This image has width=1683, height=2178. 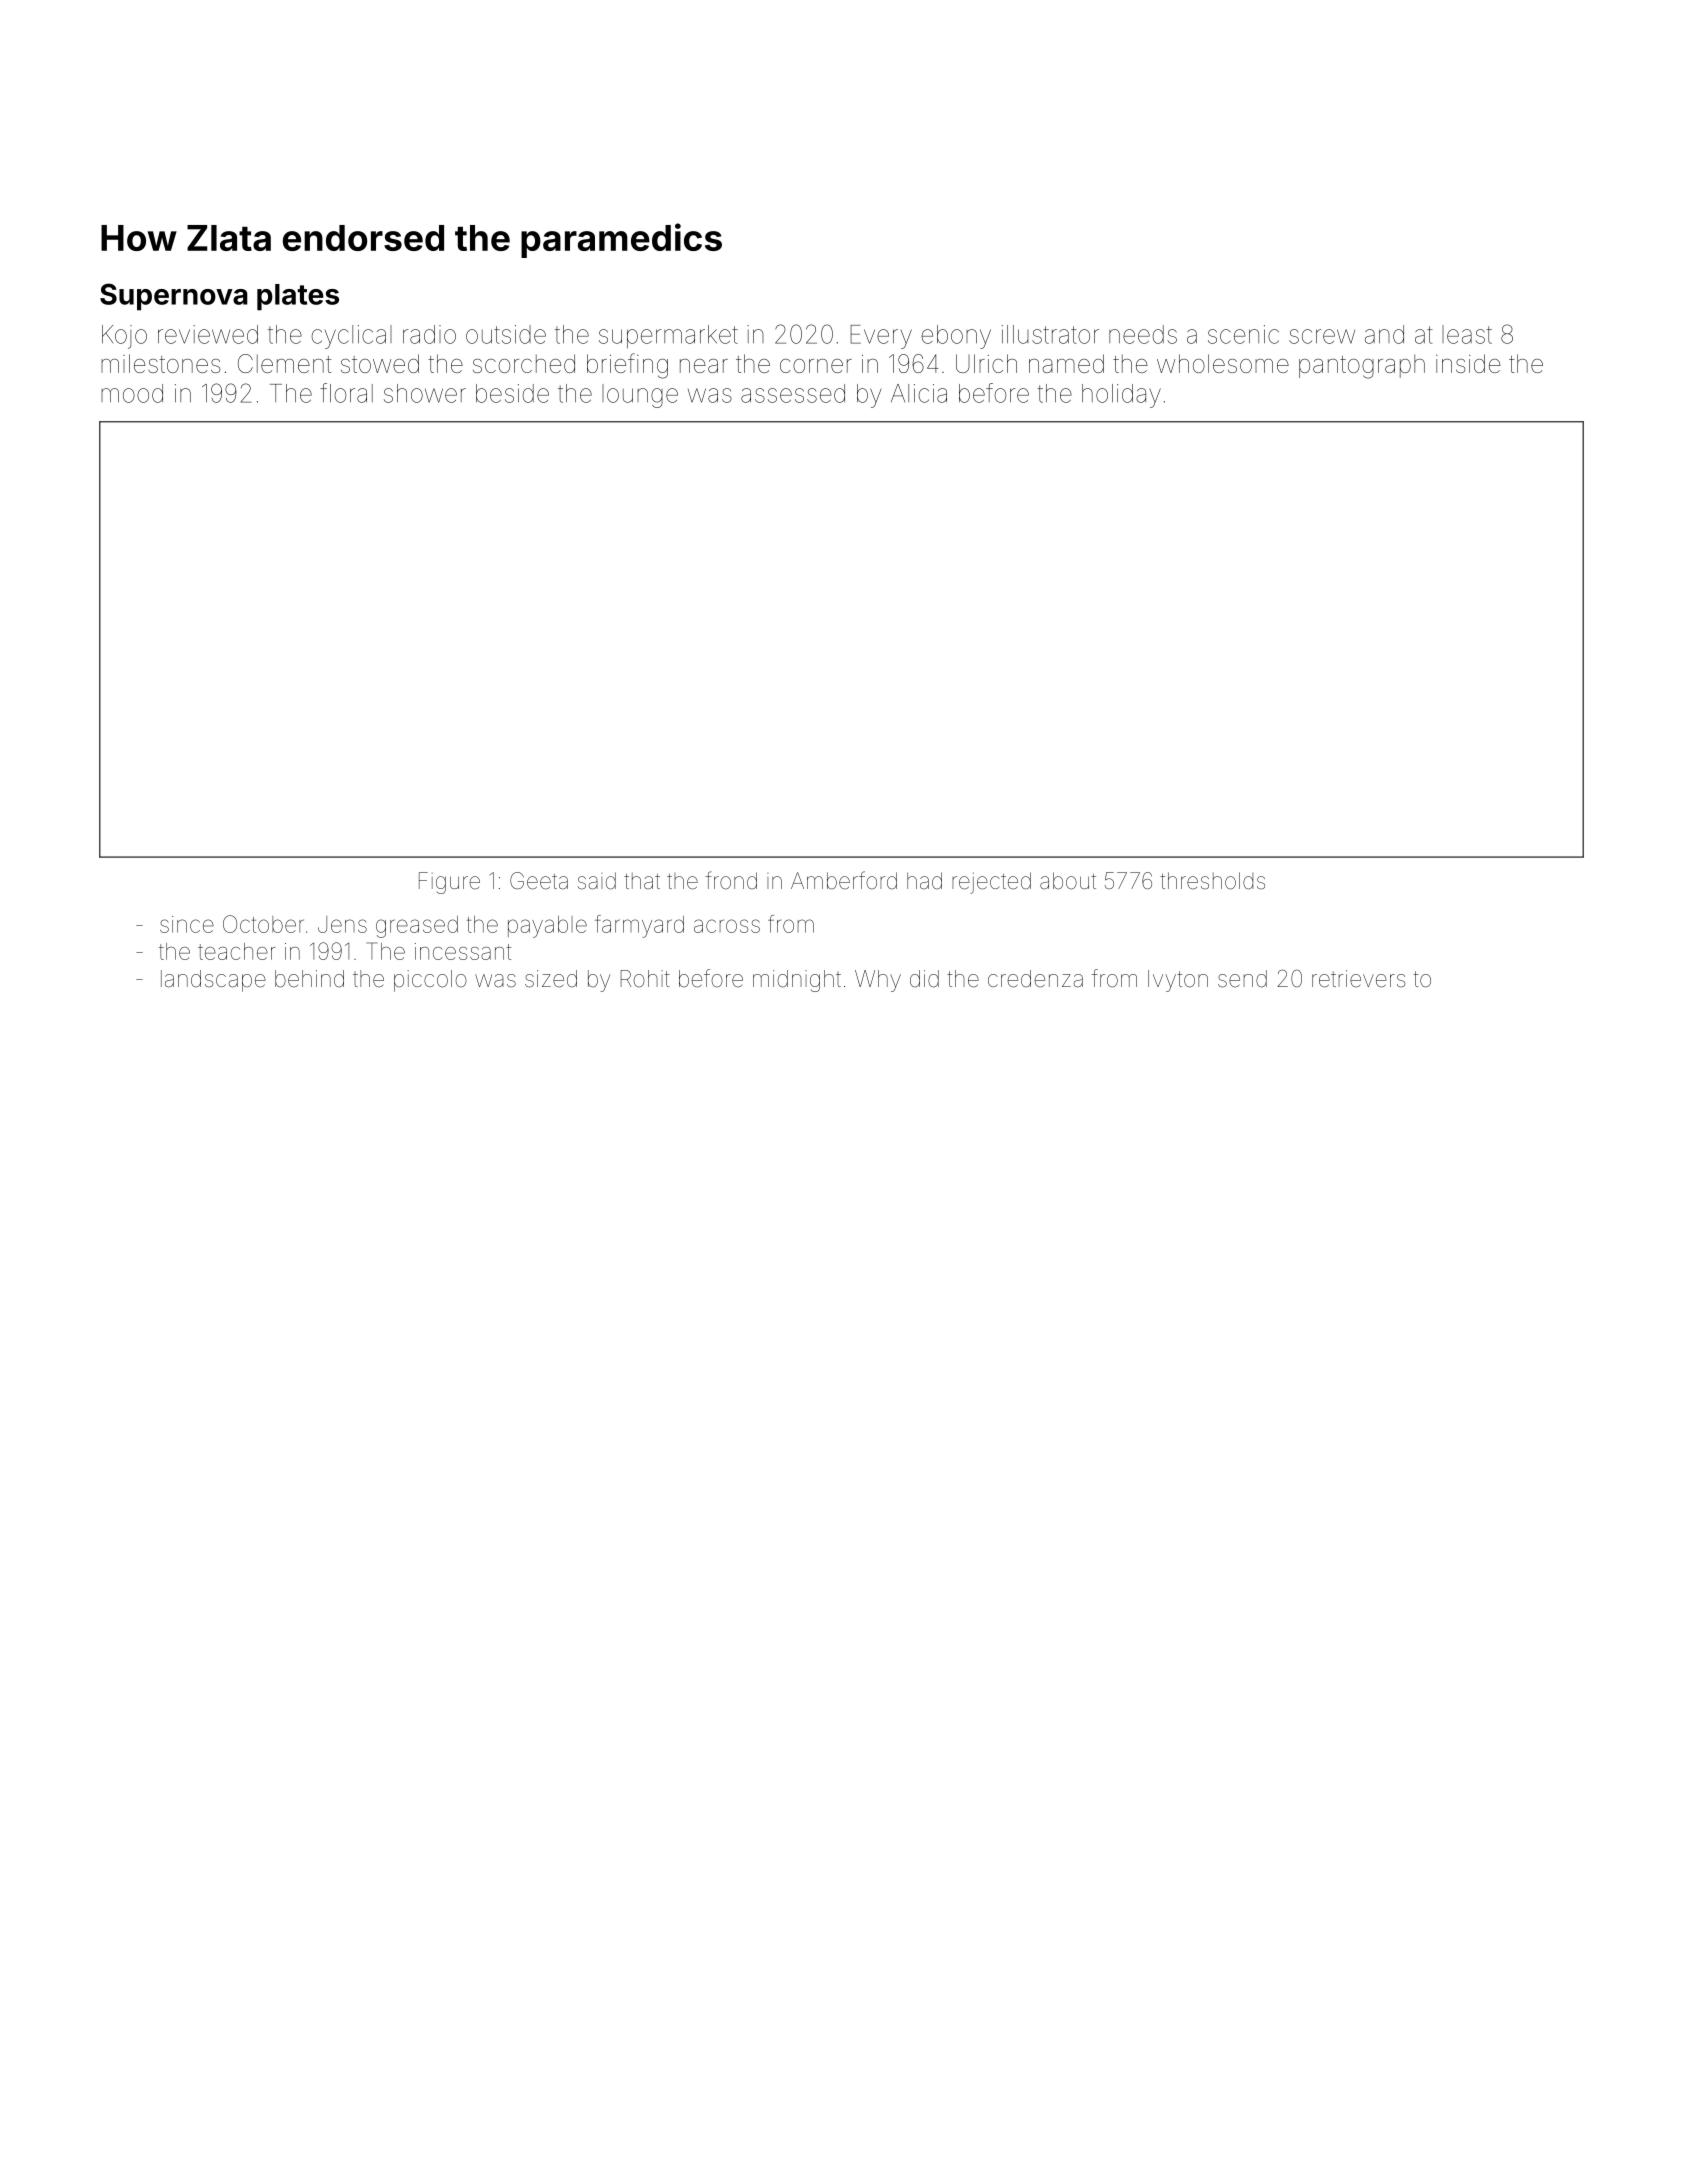 What do you see at coordinates (844, 880) in the image?
I see `Amberford` at bounding box center [844, 880].
